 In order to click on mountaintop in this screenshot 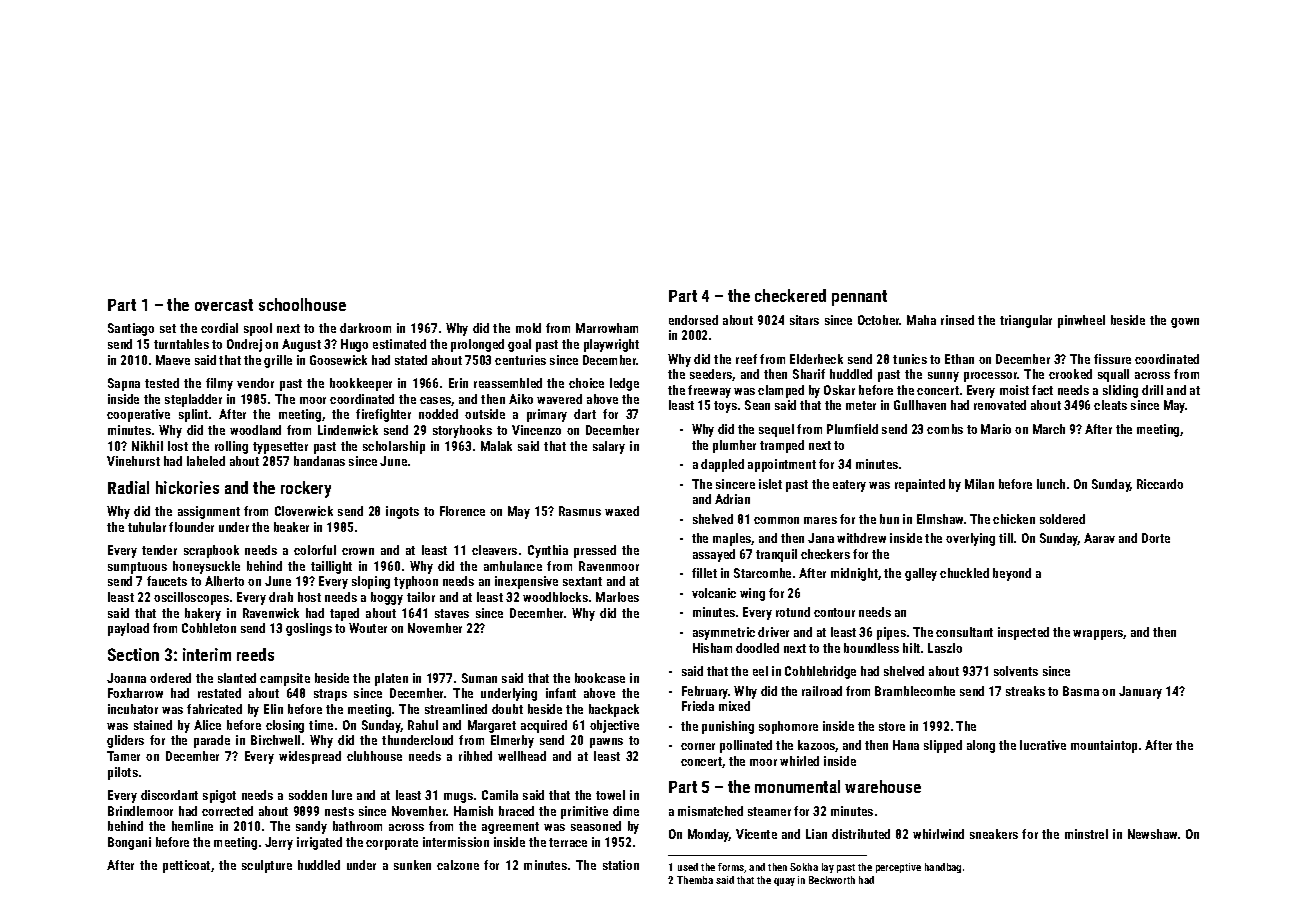, I will do `click(1104, 746)`.
